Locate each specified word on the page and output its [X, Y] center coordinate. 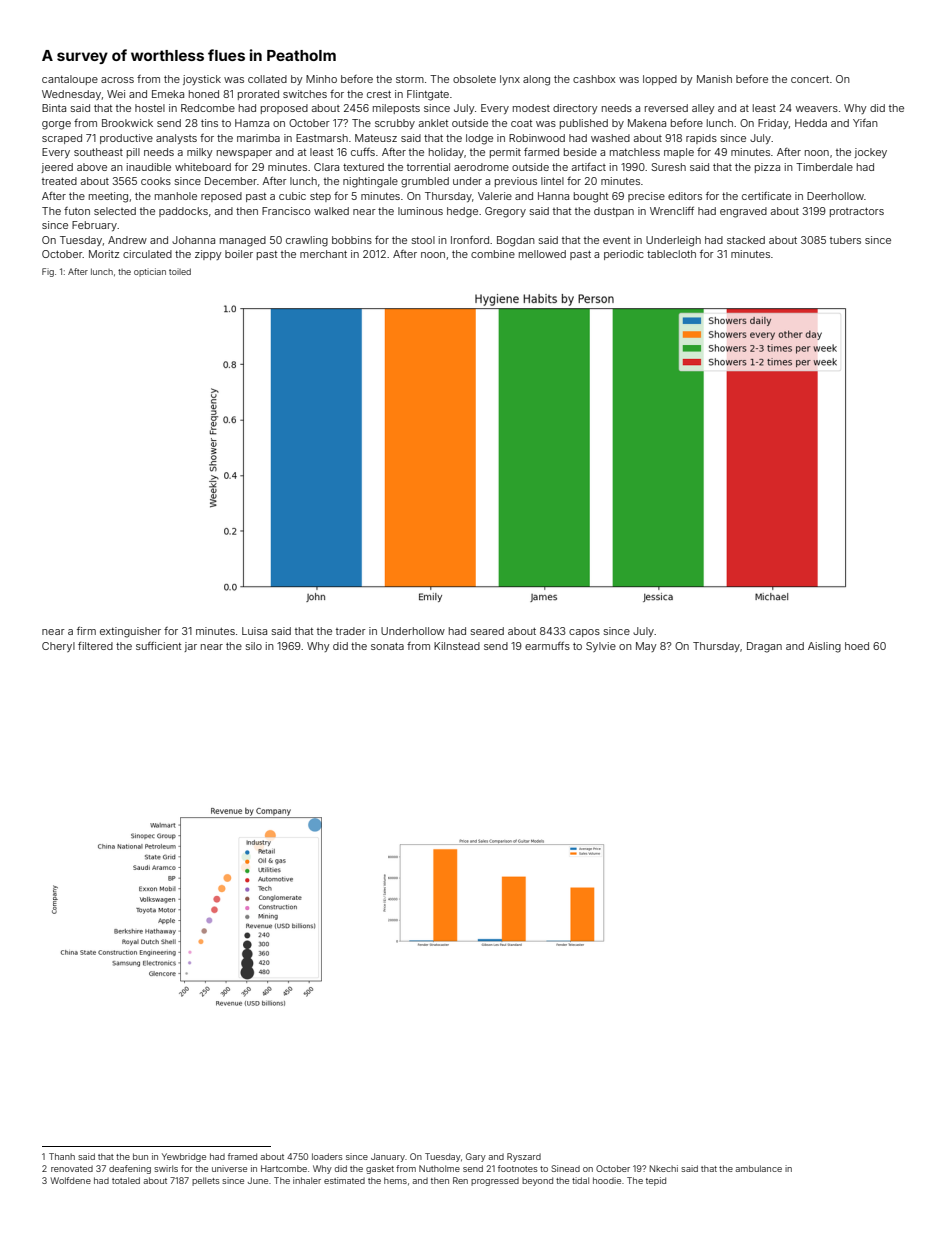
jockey [870, 153]
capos [584, 633]
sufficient [158, 645]
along [536, 80]
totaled [126, 1180]
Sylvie [601, 647]
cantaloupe [70, 80]
